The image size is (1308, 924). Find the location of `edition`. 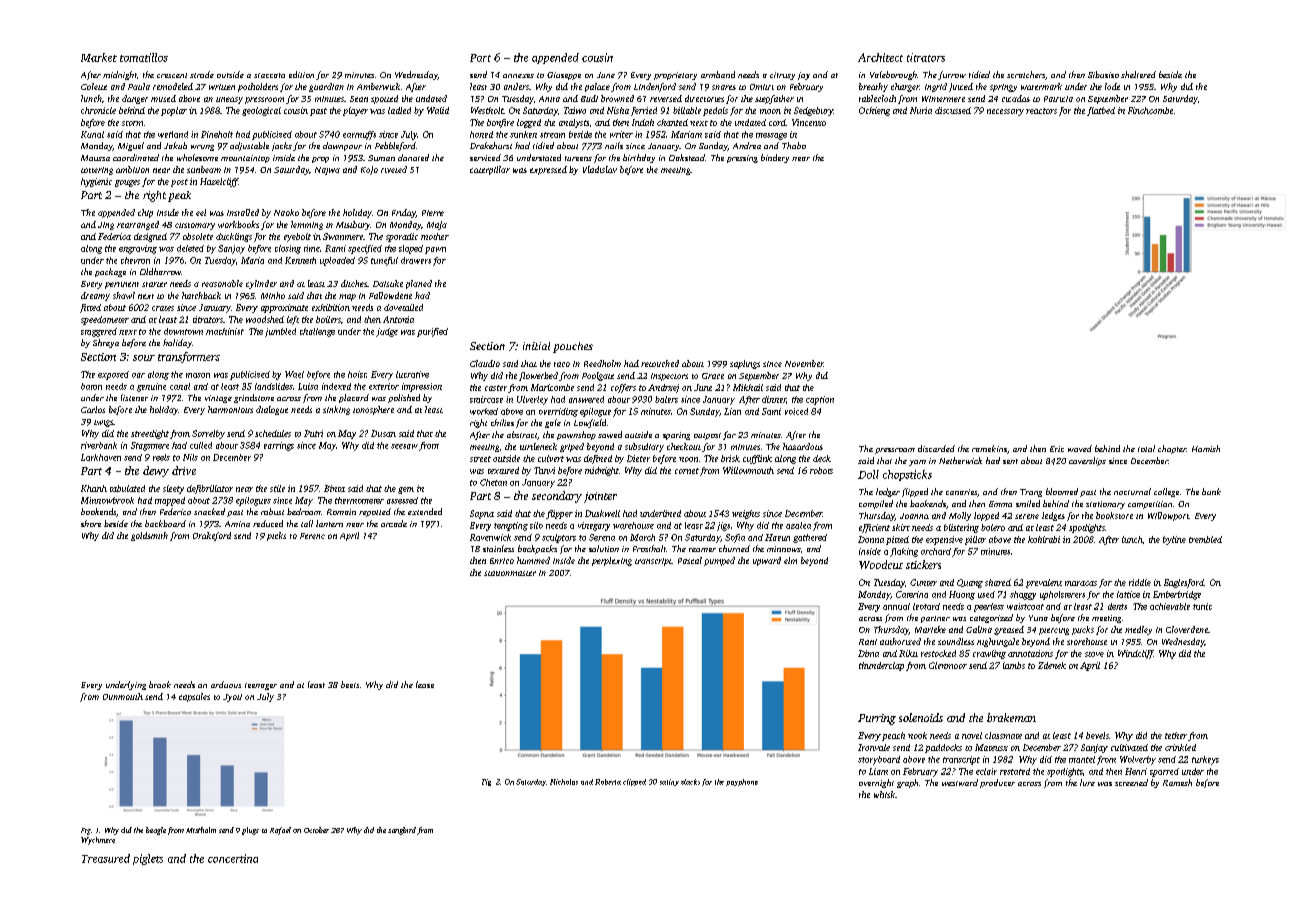

edition is located at coordinates (301, 74).
